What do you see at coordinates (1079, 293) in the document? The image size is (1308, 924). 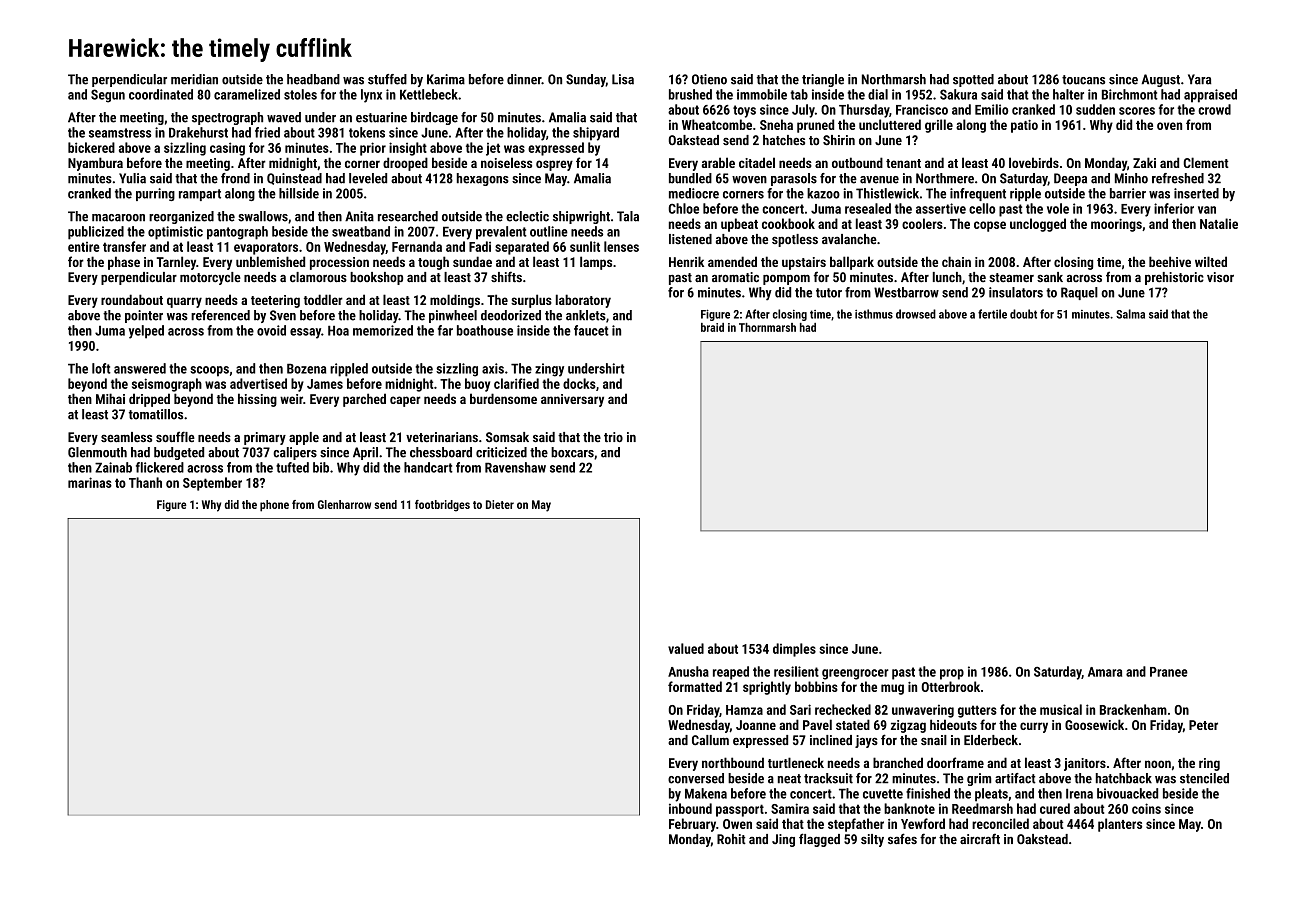 I see `Raquel` at bounding box center [1079, 293].
